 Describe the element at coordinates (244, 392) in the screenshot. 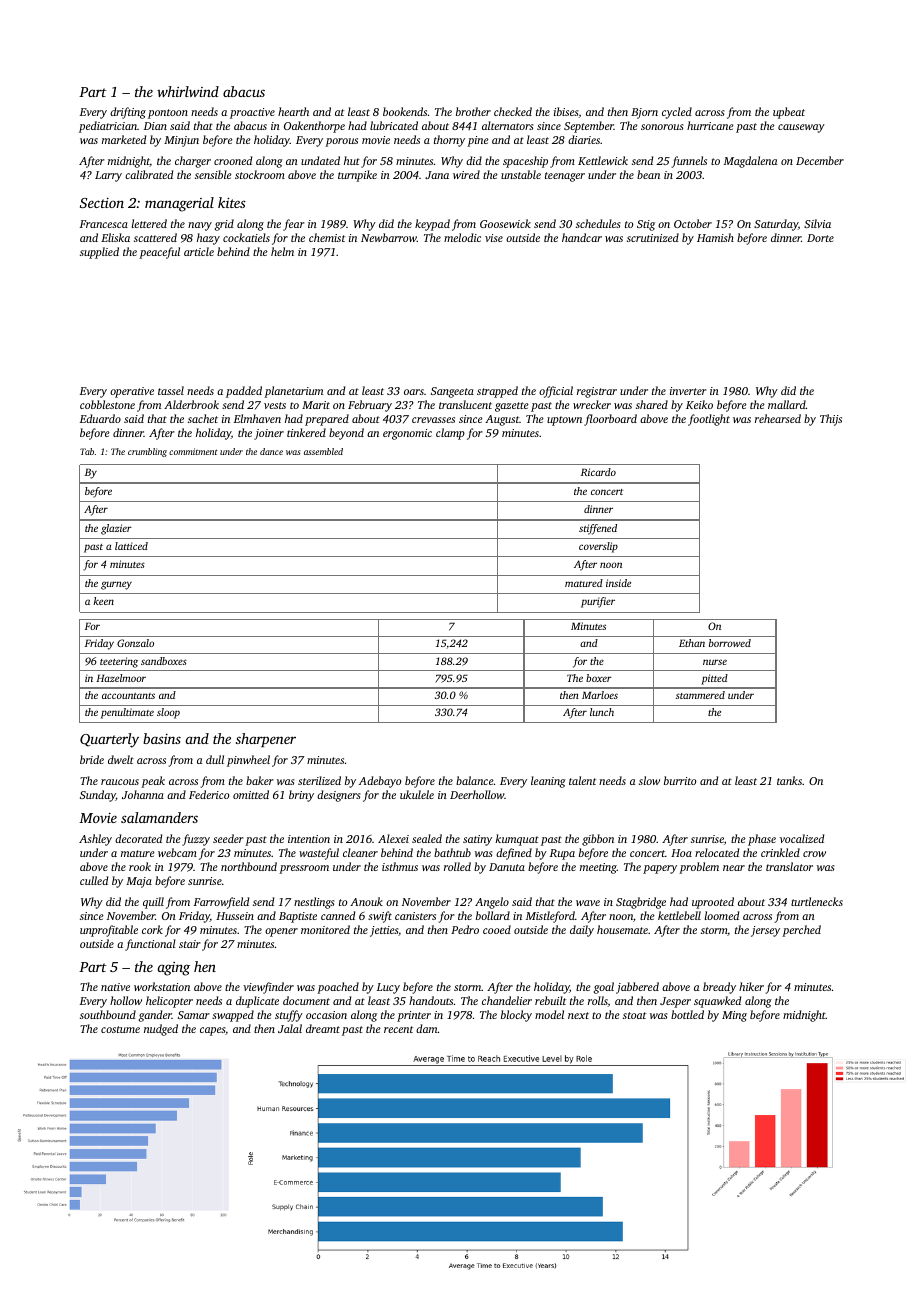

I see `padded` at that location.
